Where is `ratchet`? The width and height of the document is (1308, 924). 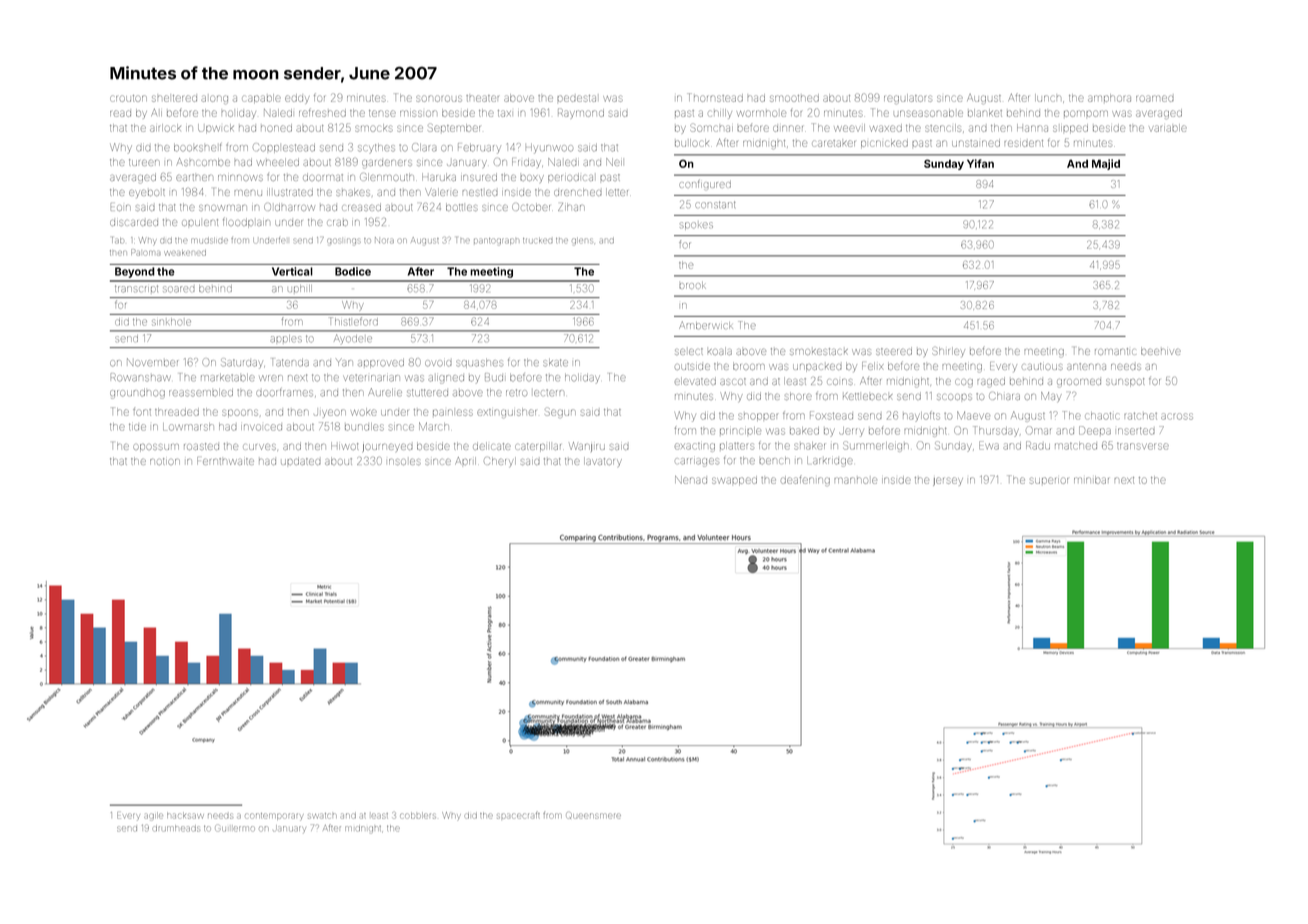 ratchet is located at coordinates (1140, 416).
